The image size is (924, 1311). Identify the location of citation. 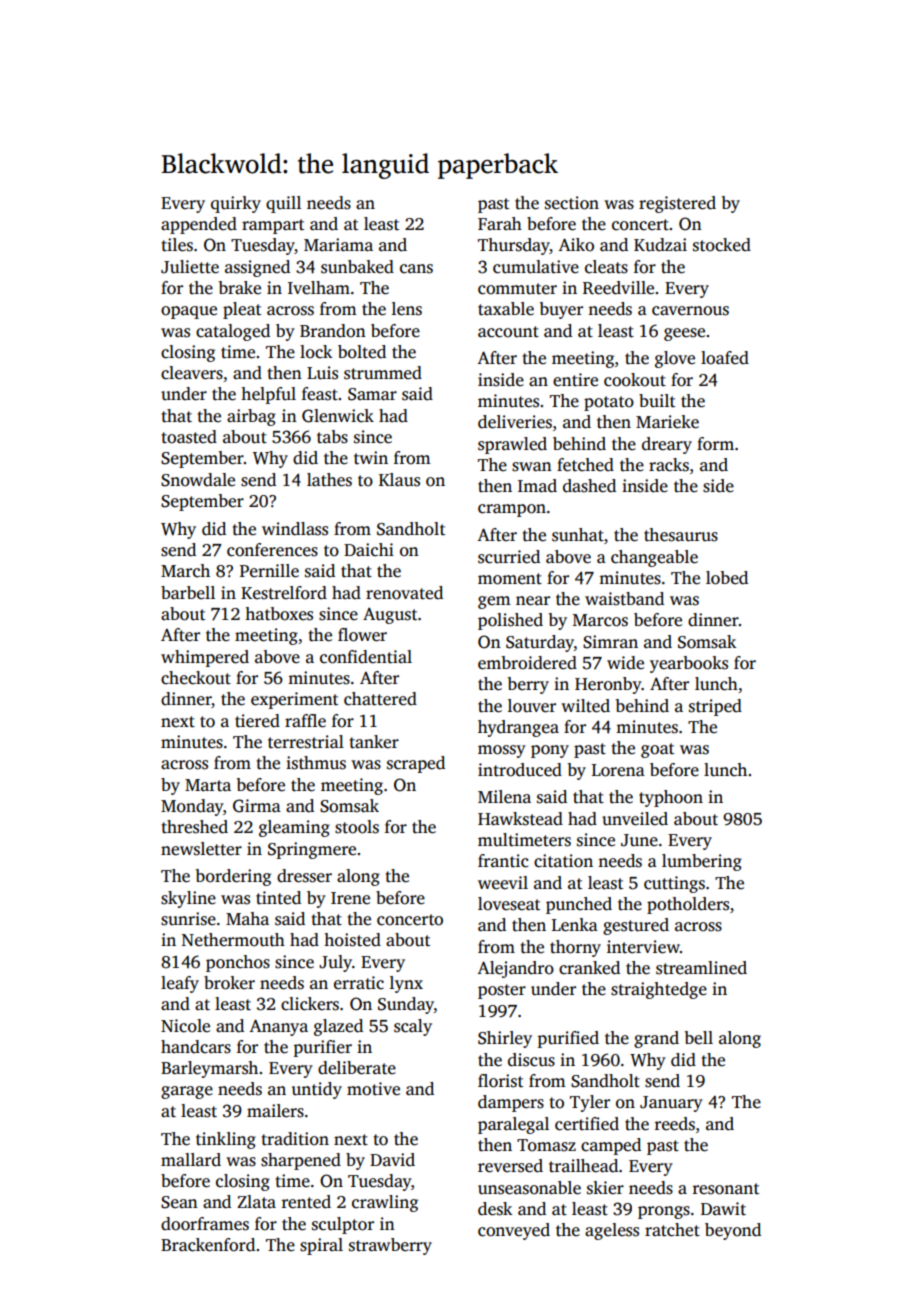
(563, 861).
